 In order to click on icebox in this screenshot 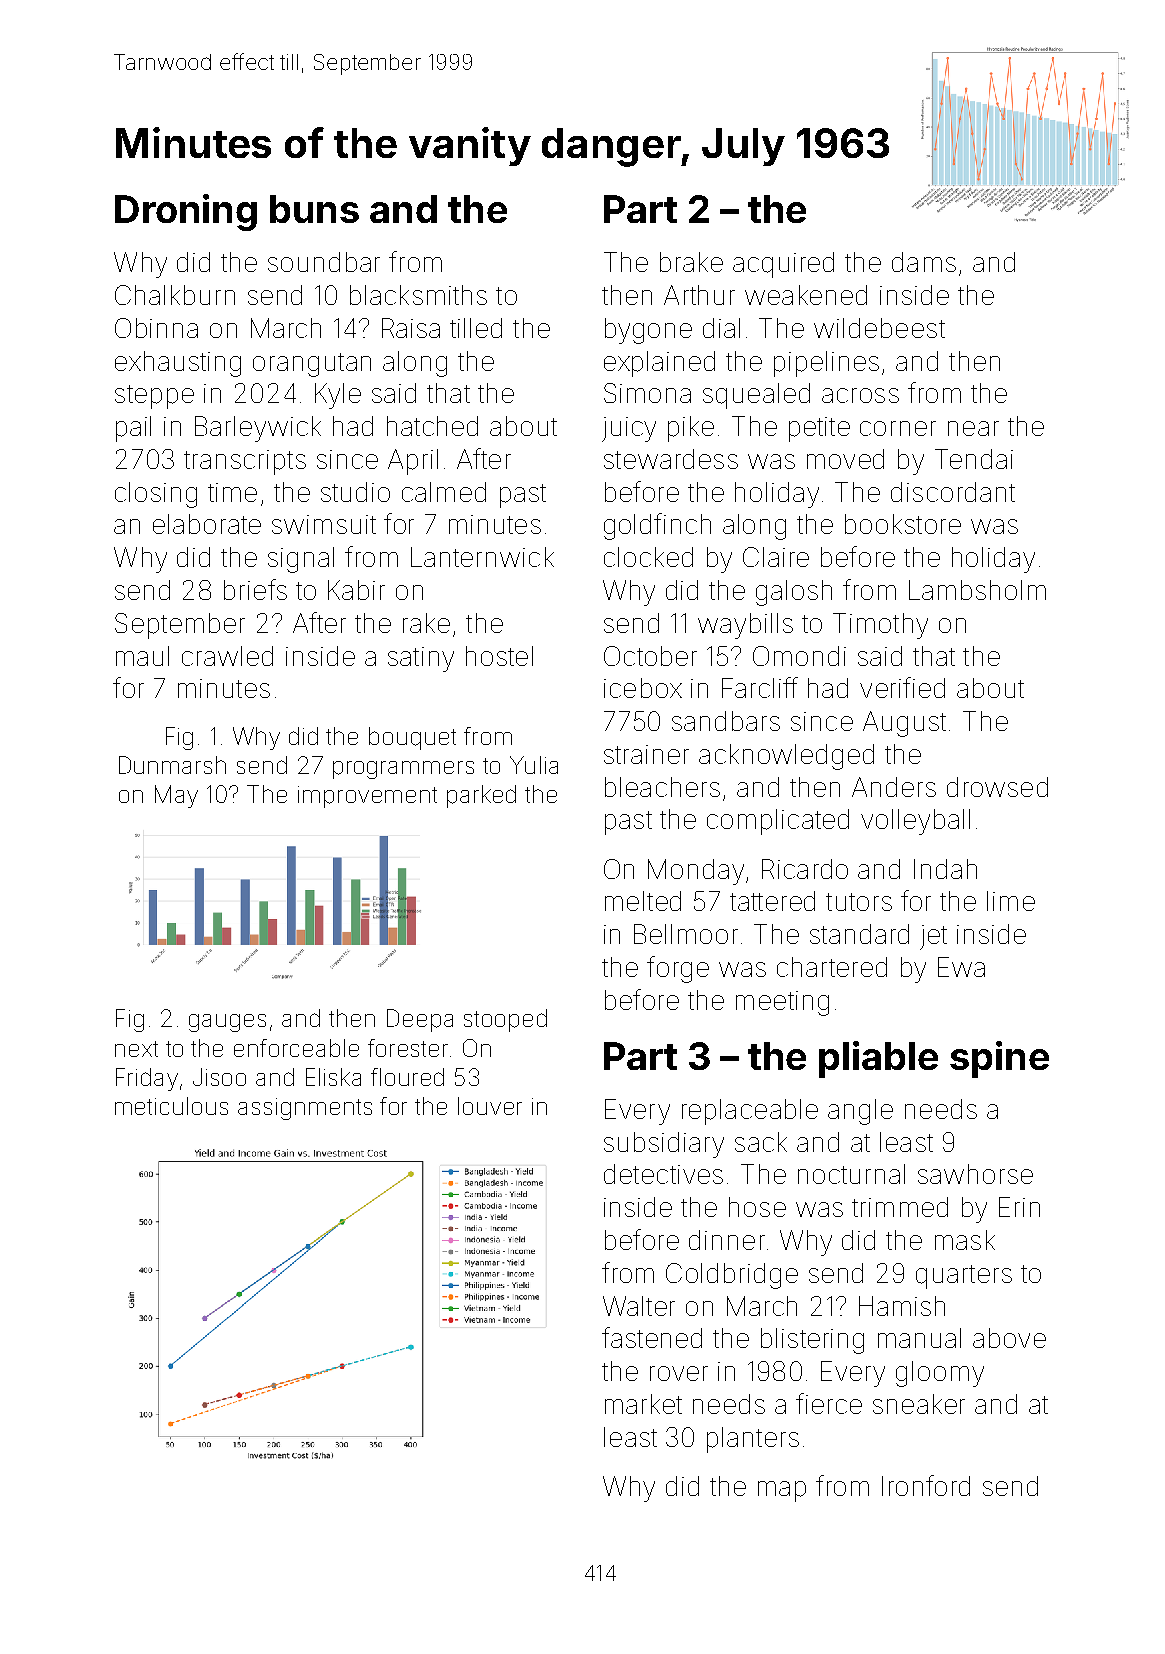, I will do `click(643, 688)`.
